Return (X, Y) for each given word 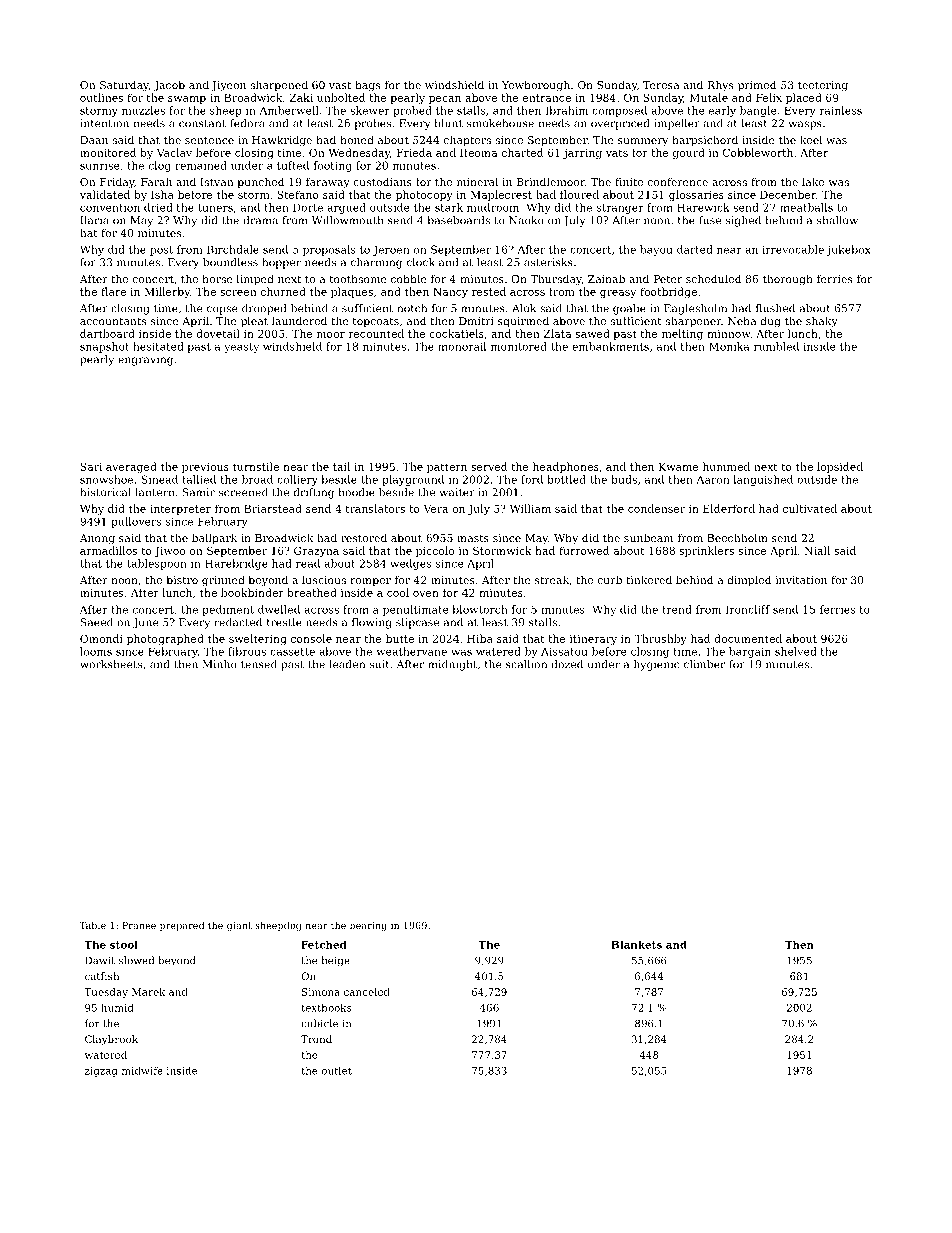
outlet (337, 1071)
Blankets (636, 944)
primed (757, 86)
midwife (142, 1071)
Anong (97, 539)
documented (748, 638)
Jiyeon (228, 86)
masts (473, 538)
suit (380, 664)
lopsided (840, 467)
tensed (259, 664)
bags (367, 86)
